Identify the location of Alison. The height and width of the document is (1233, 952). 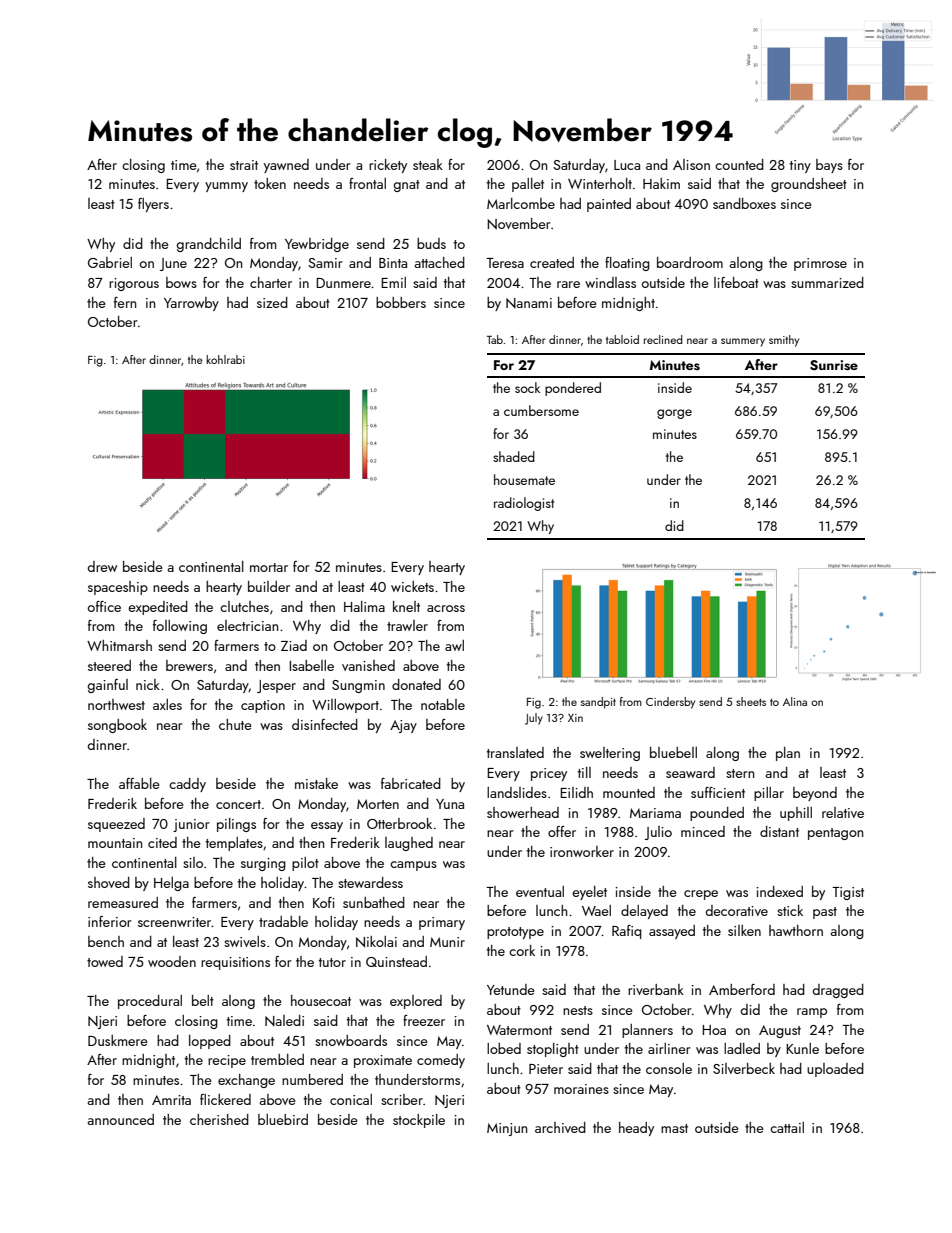
(691, 164).
